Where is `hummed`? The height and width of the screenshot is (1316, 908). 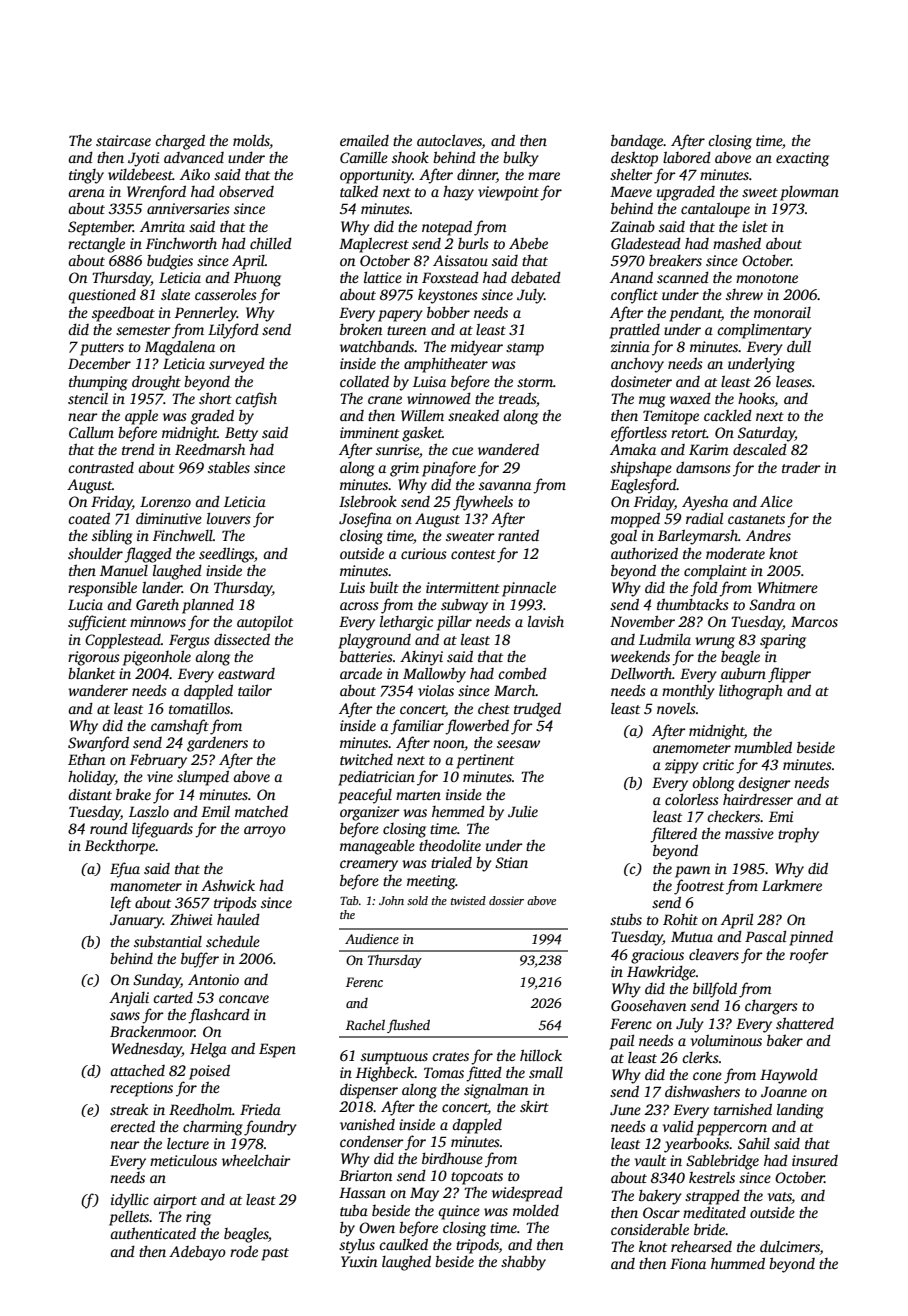 hummed is located at coordinates (738, 1263).
